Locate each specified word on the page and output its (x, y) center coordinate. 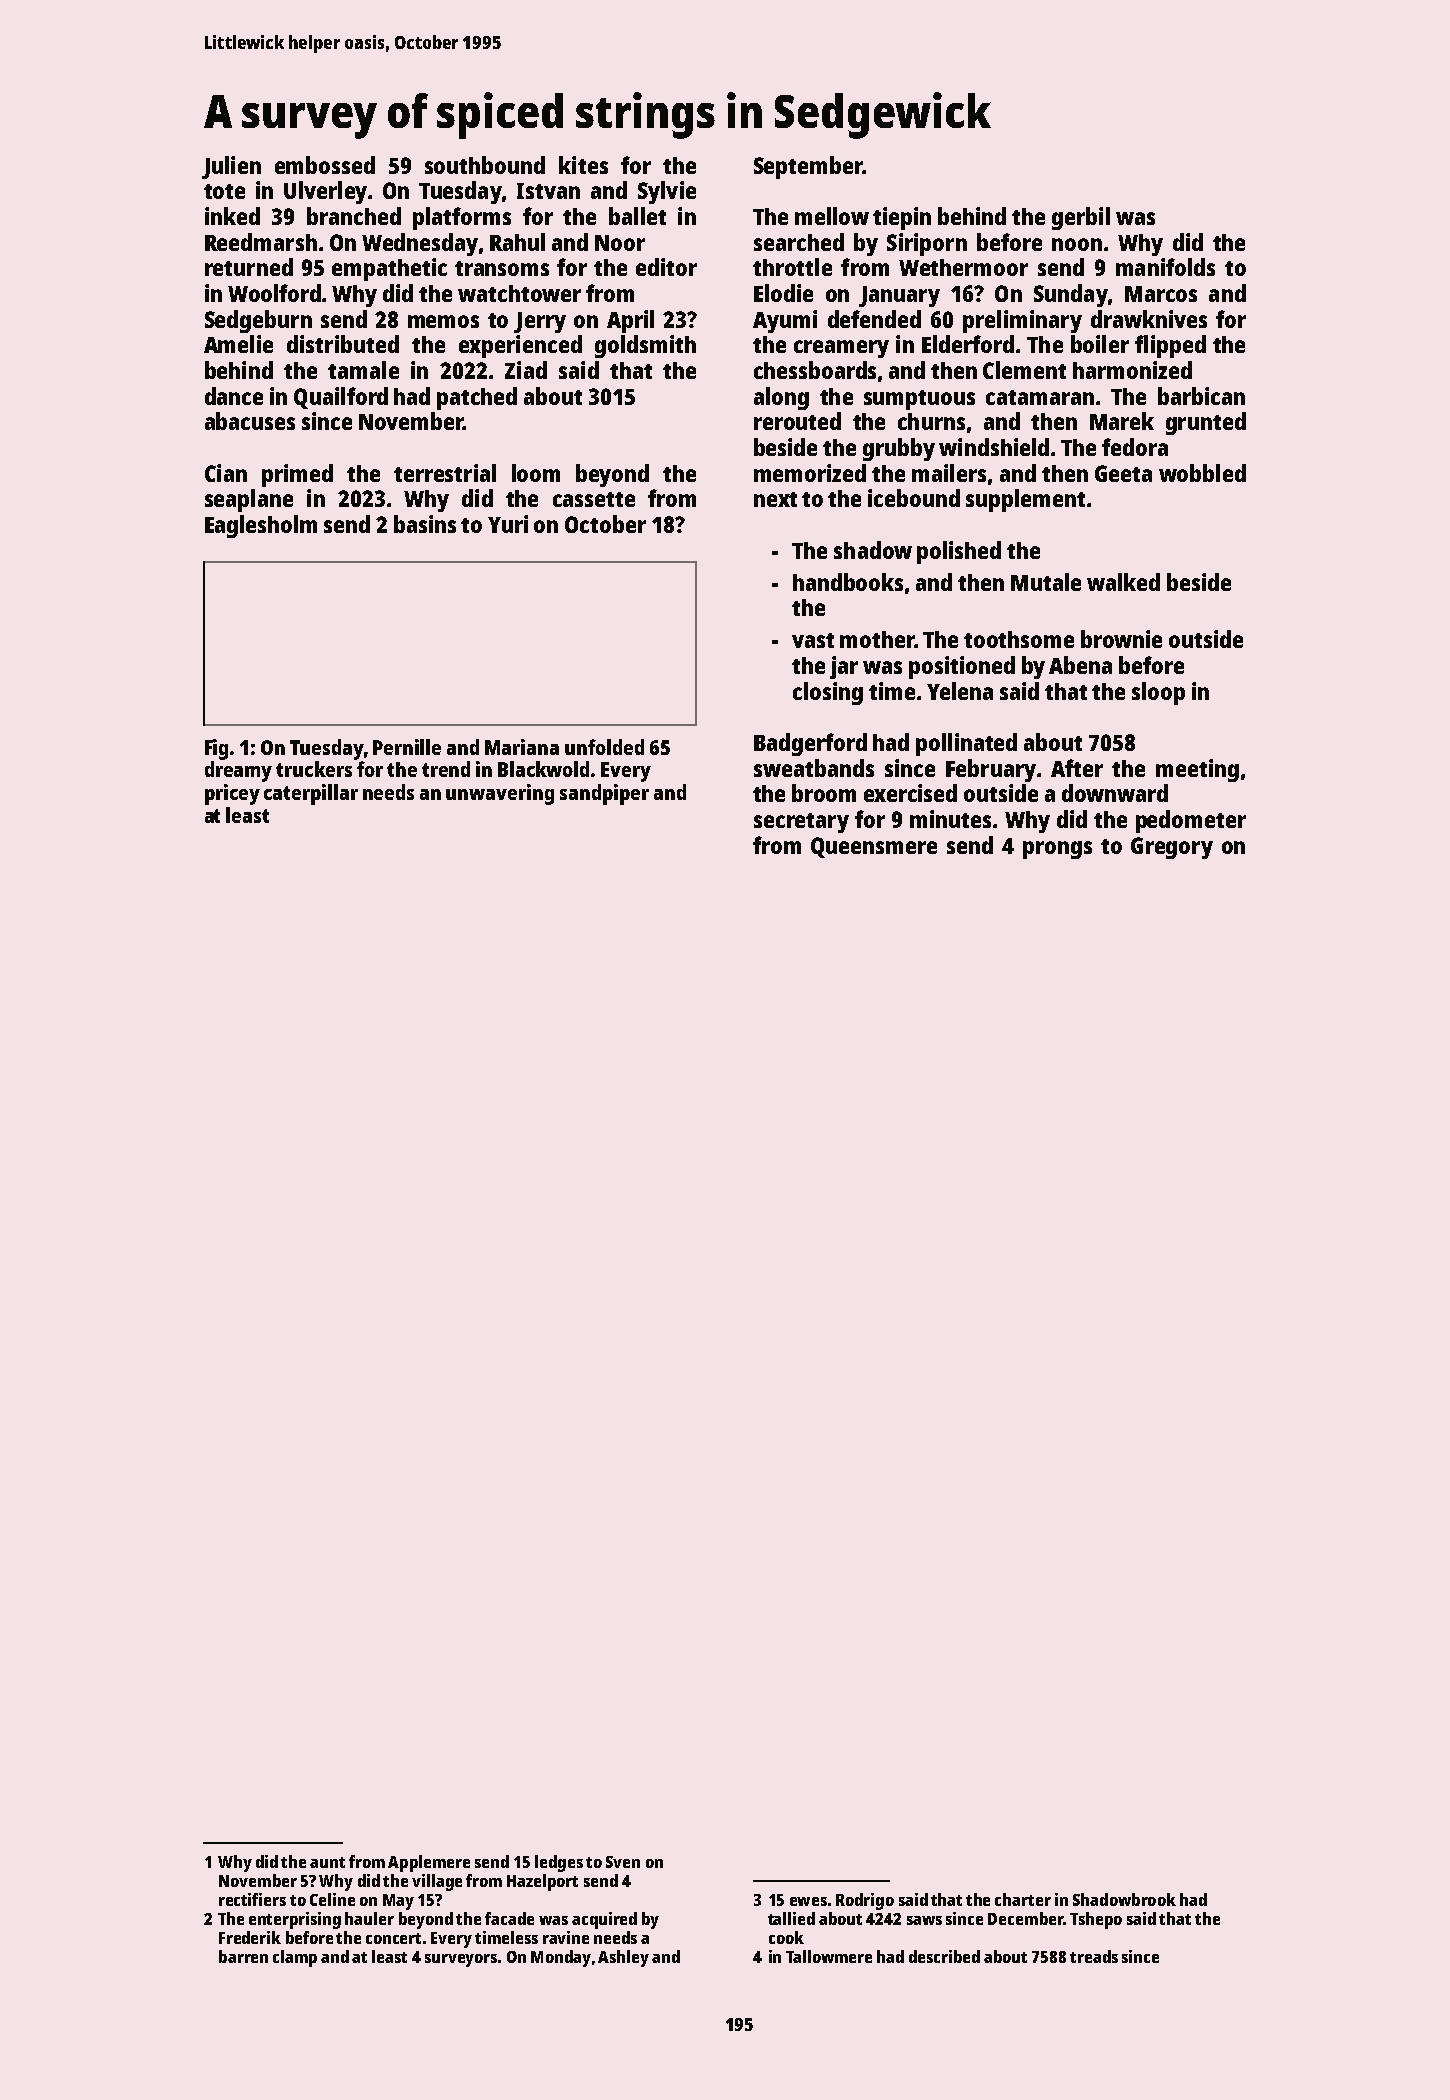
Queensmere (874, 847)
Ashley (623, 1958)
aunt (327, 1862)
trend (446, 769)
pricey (232, 794)
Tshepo (1096, 1920)
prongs (1057, 850)
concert (393, 1938)
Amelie (238, 344)
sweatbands (814, 768)
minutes (950, 819)
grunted (1206, 423)
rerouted (797, 421)
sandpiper (604, 794)
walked (1123, 582)
